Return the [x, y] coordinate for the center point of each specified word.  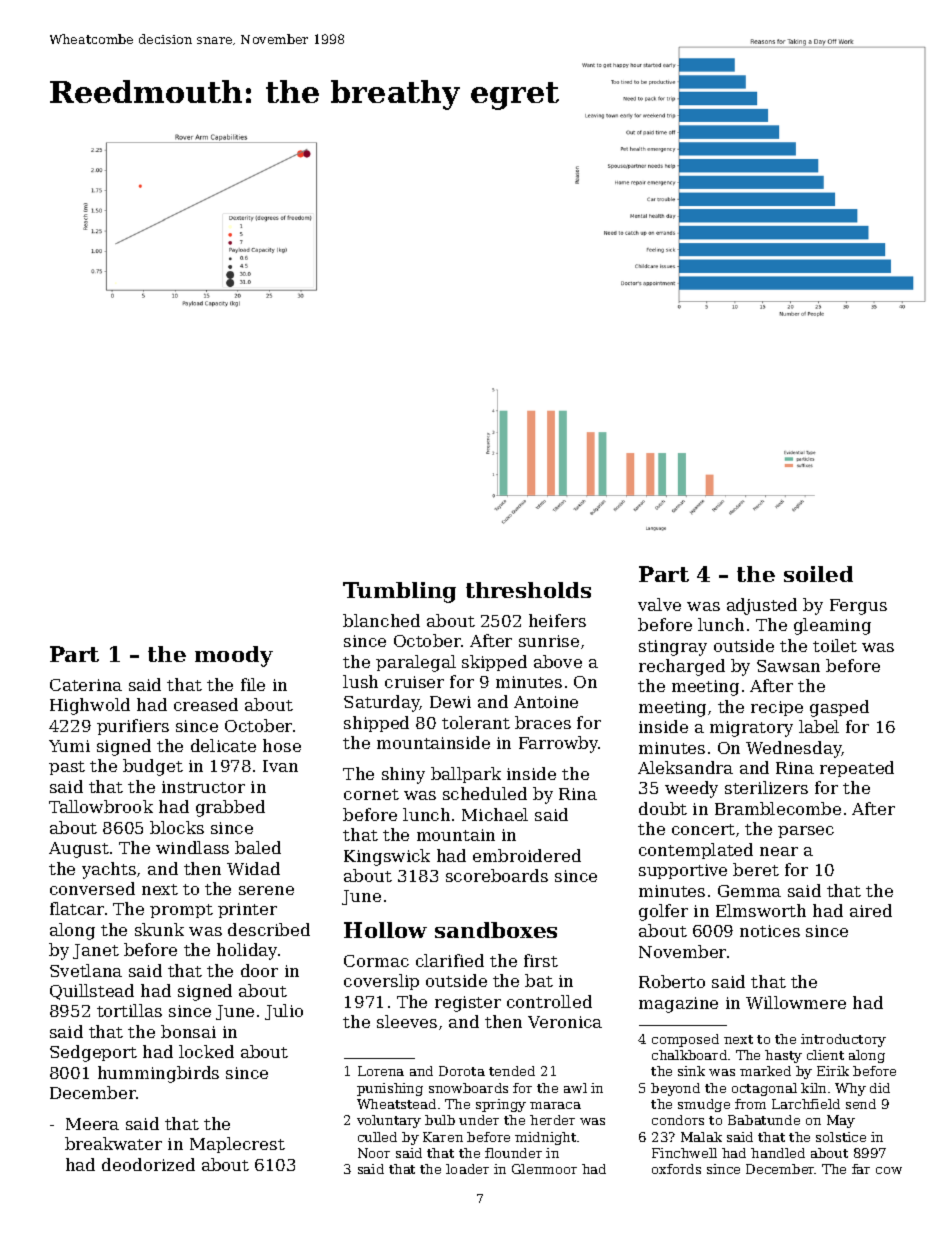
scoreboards [497, 875]
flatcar [77, 908]
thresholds [528, 590]
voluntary [389, 1121]
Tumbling [399, 592]
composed [685, 1040]
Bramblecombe [778, 808]
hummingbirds [158, 1074]
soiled [818, 574]
